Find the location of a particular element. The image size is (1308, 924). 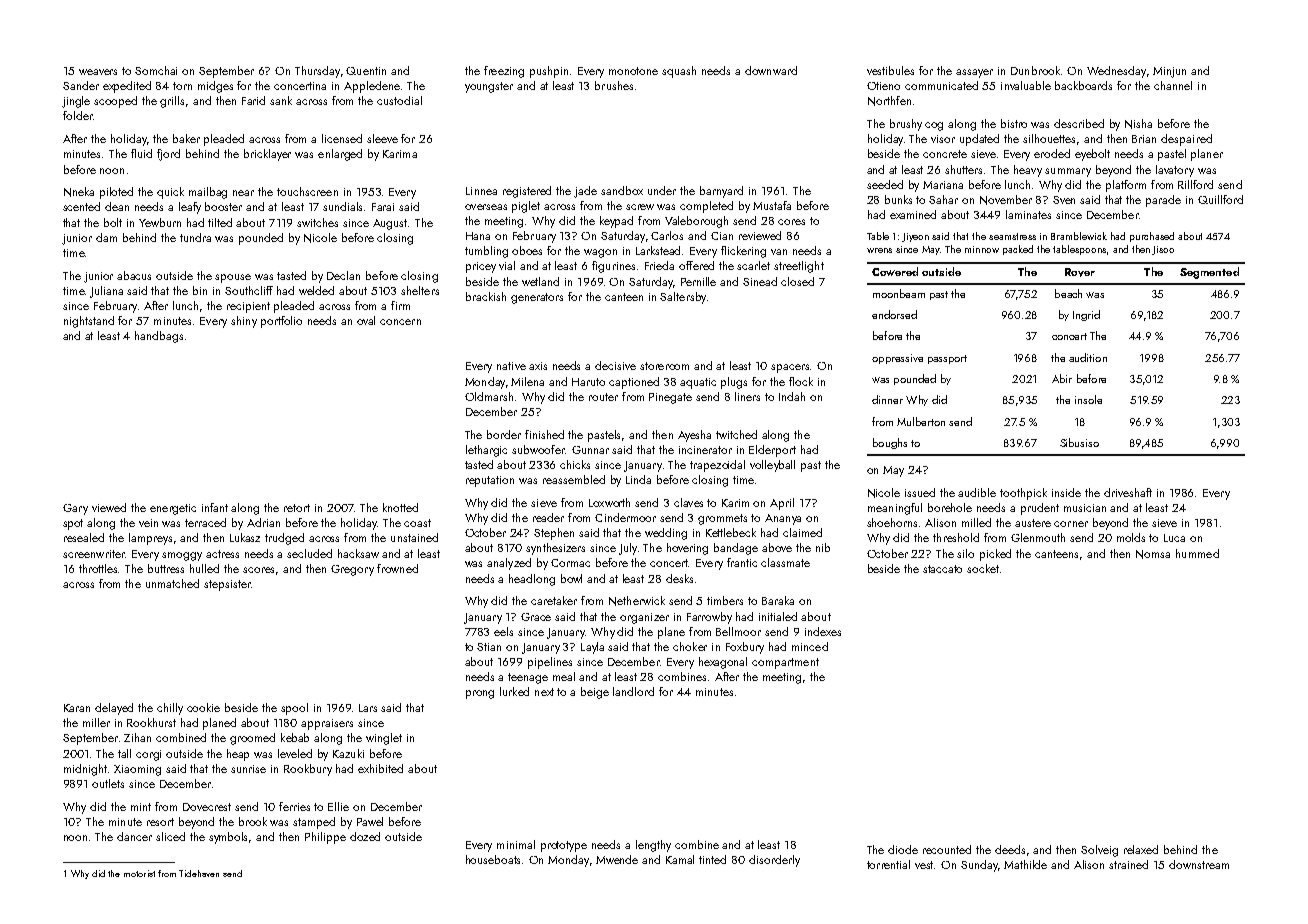

austere is located at coordinates (1033, 523).
